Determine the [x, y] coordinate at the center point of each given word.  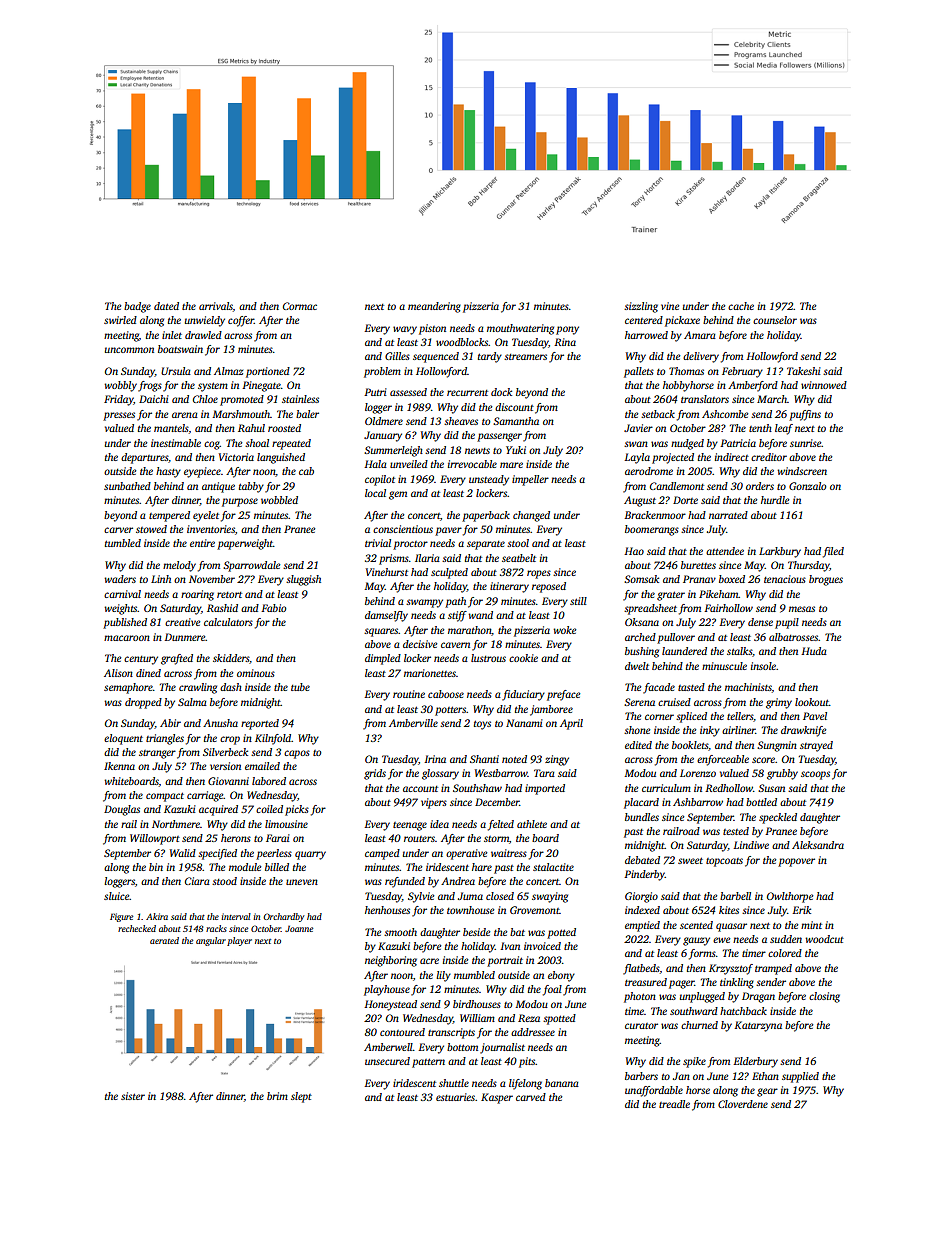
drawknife [803, 731]
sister [133, 1096]
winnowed [824, 385]
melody [179, 566]
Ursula [176, 371]
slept [301, 1097]
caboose [446, 694]
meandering [434, 307]
